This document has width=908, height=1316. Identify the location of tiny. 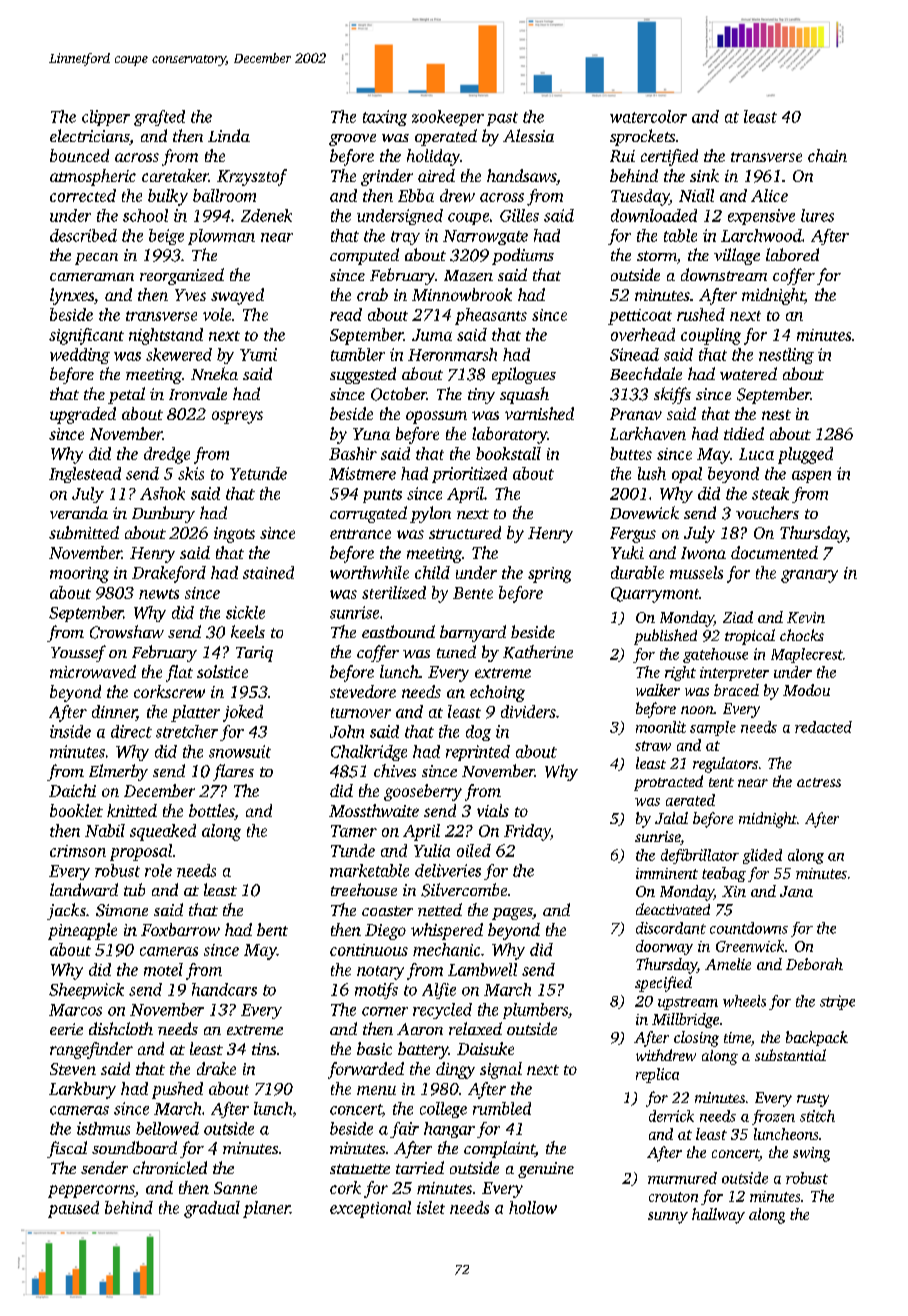
(481, 396).
